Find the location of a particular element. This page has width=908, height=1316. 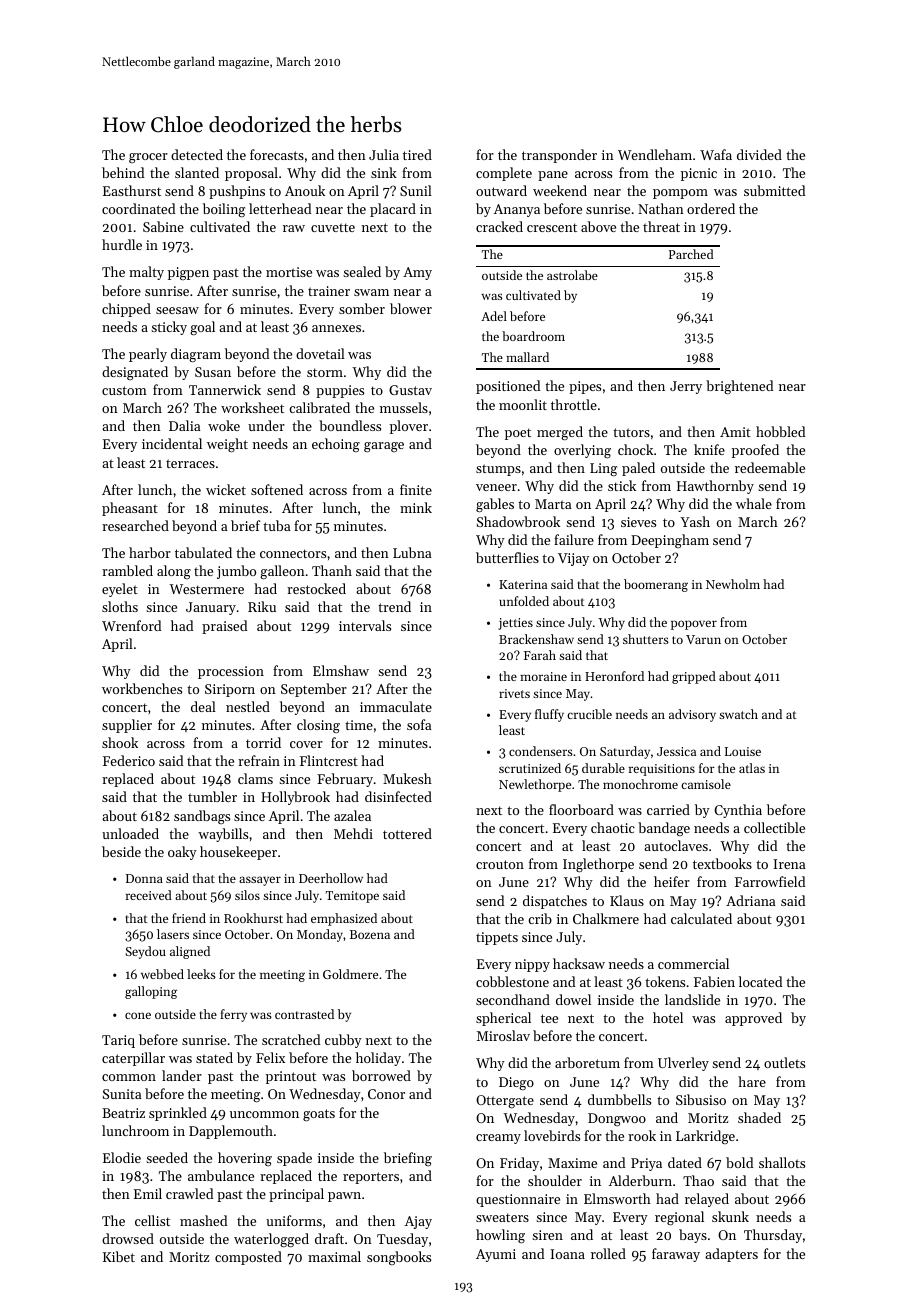

forecasts is located at coordinates (277, 154).
